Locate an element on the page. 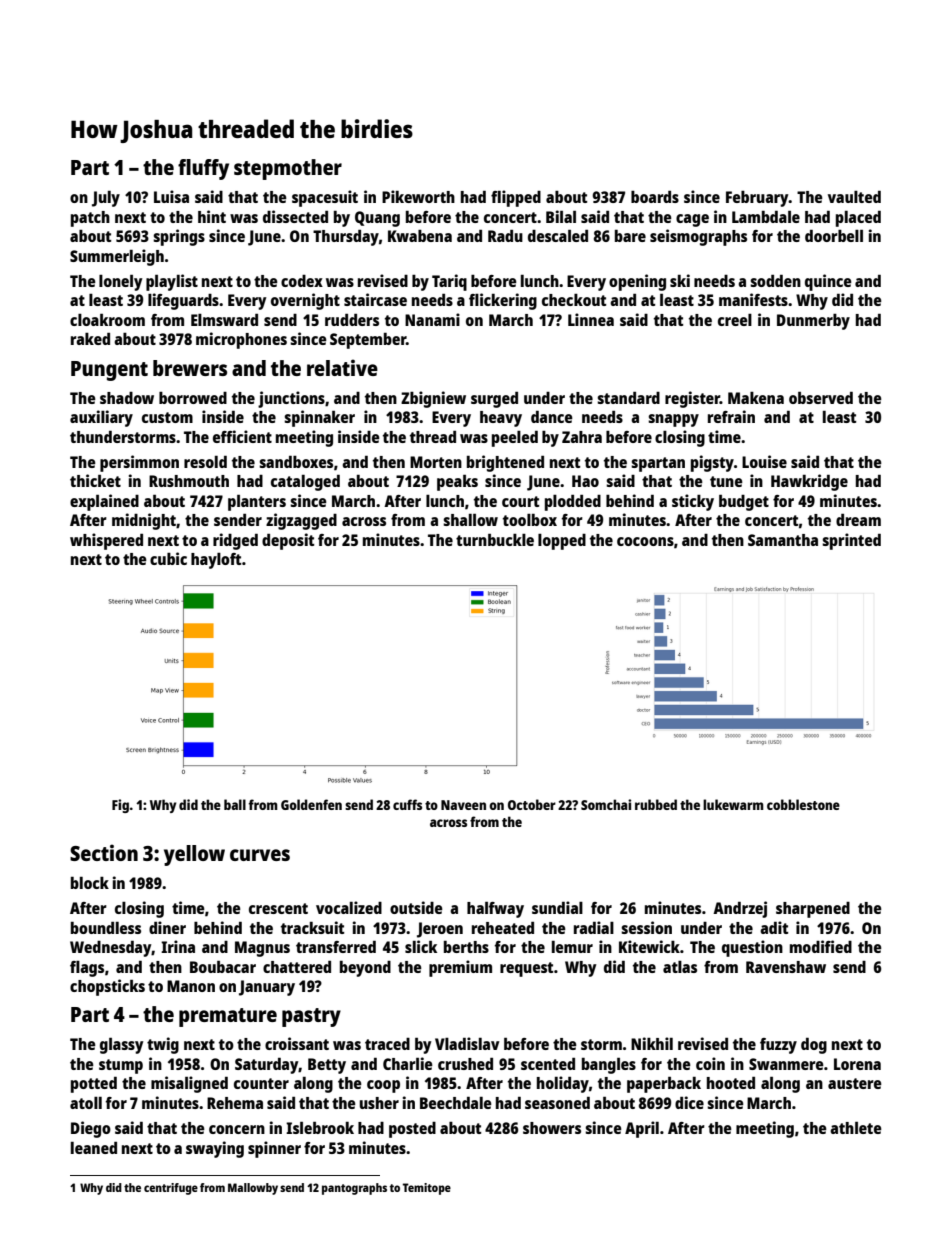 The image size is (952, 1233). Rehema is located at coordinates (235, 1103).
